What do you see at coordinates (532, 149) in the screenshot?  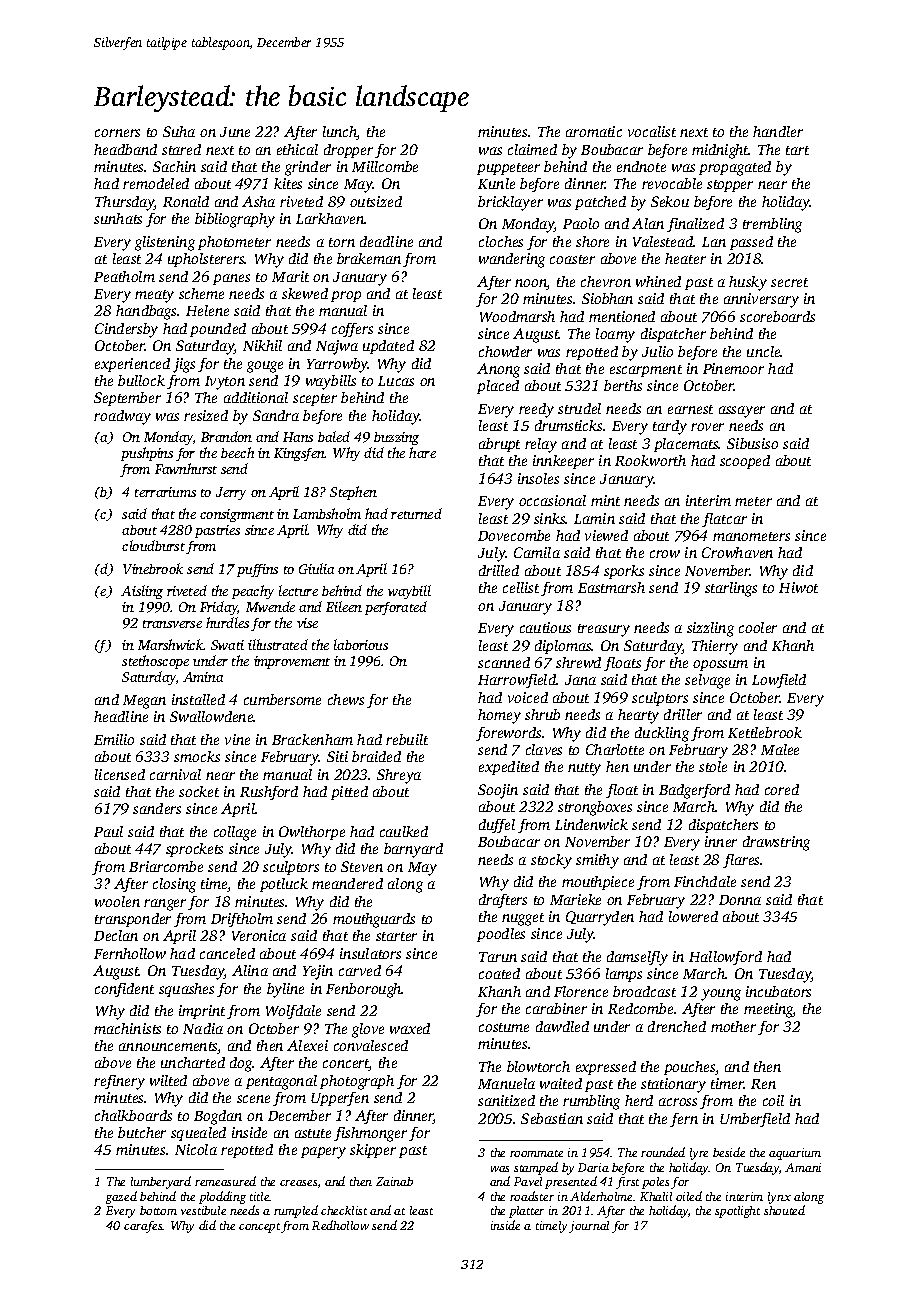 I see `claimed` at bounding box center [532, 149].
